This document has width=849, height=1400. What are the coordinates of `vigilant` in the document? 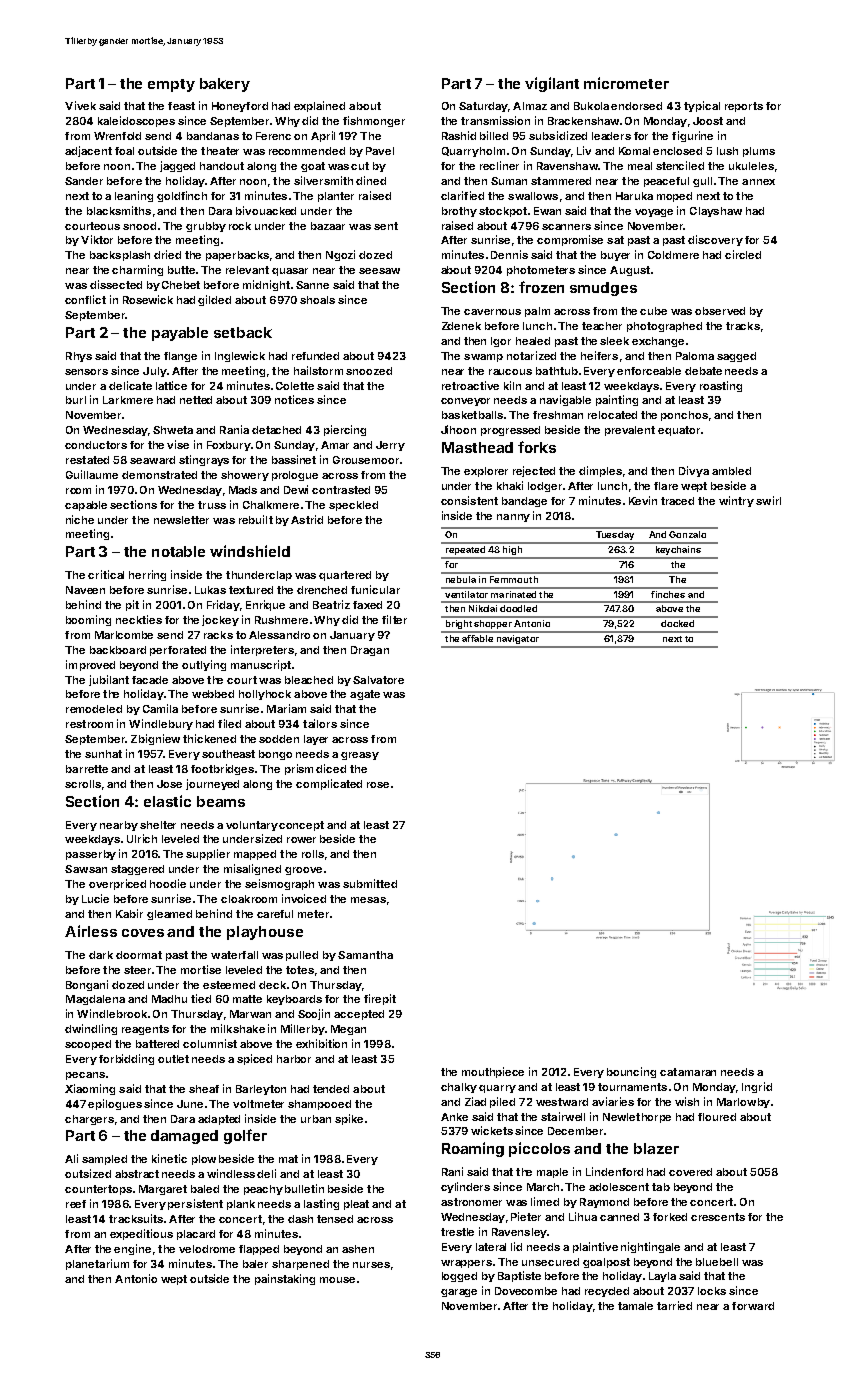 It's located at (552, 84).
